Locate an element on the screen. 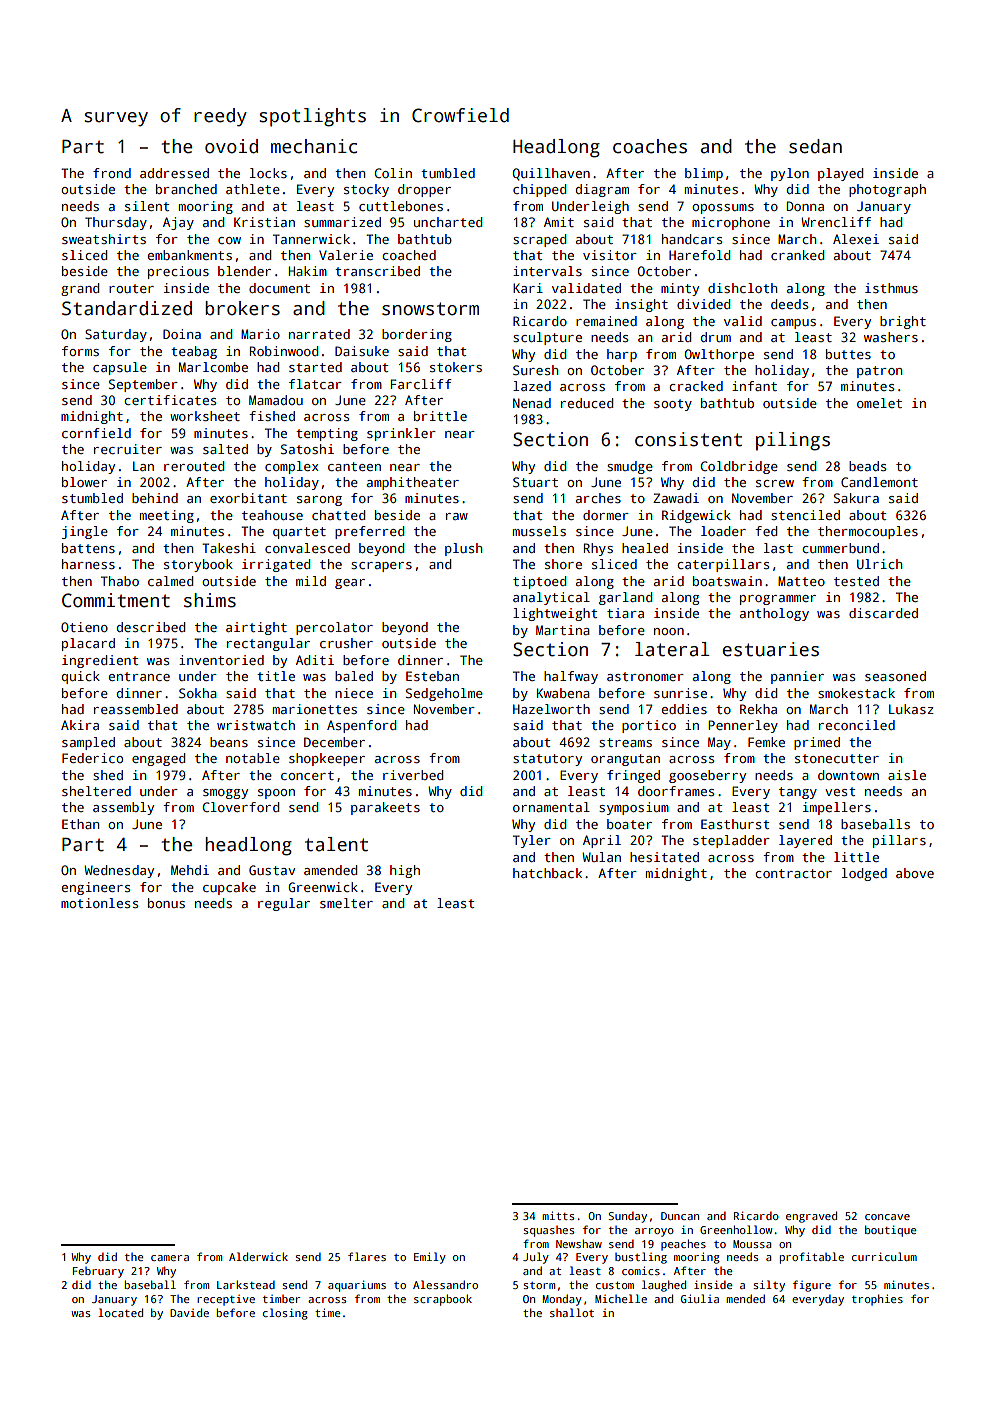  sedan is located at coordinates (815, 146).
